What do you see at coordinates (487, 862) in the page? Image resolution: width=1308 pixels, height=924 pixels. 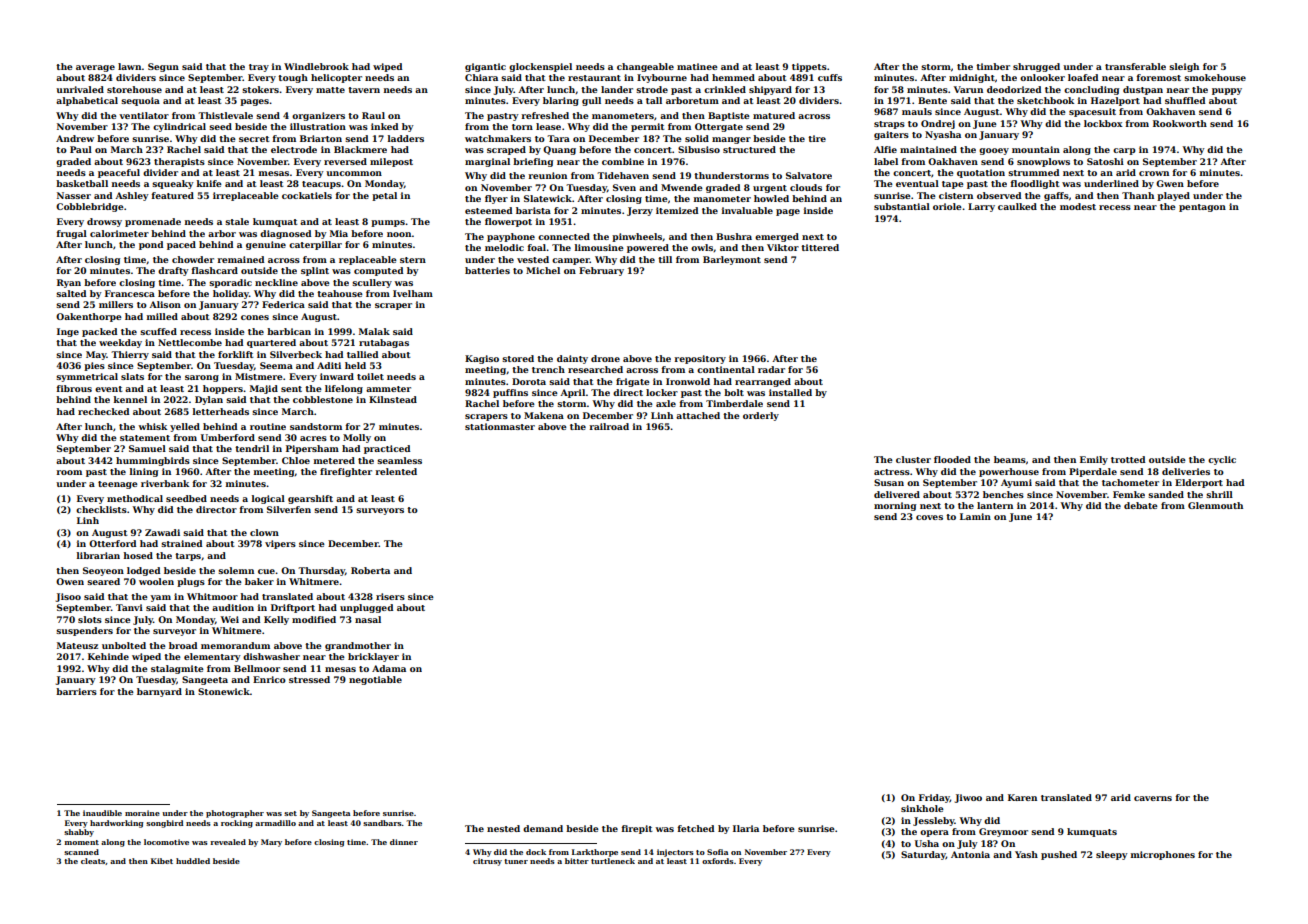 I see `citrusy` at bounding box center [487, 862].
